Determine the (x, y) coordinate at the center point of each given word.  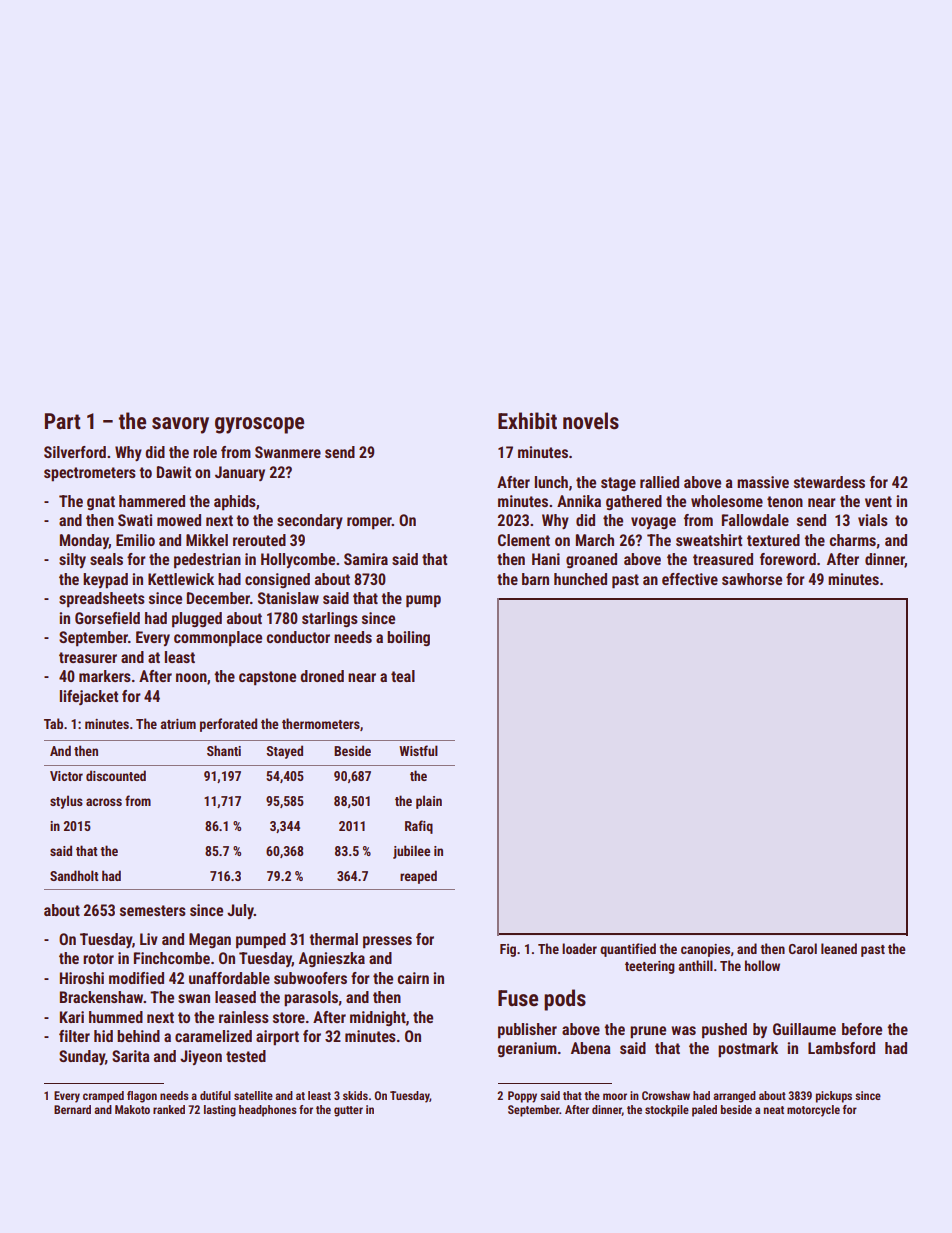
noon (191, 677)
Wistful (418, 750)
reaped (418, 877)
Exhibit (527, 421)
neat (774, 1110)
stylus (66, 802)
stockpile (667, 1111)
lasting (220, 1111)
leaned (839, 948)
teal (403, 676)
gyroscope (259, 425)
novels (591, 421)
